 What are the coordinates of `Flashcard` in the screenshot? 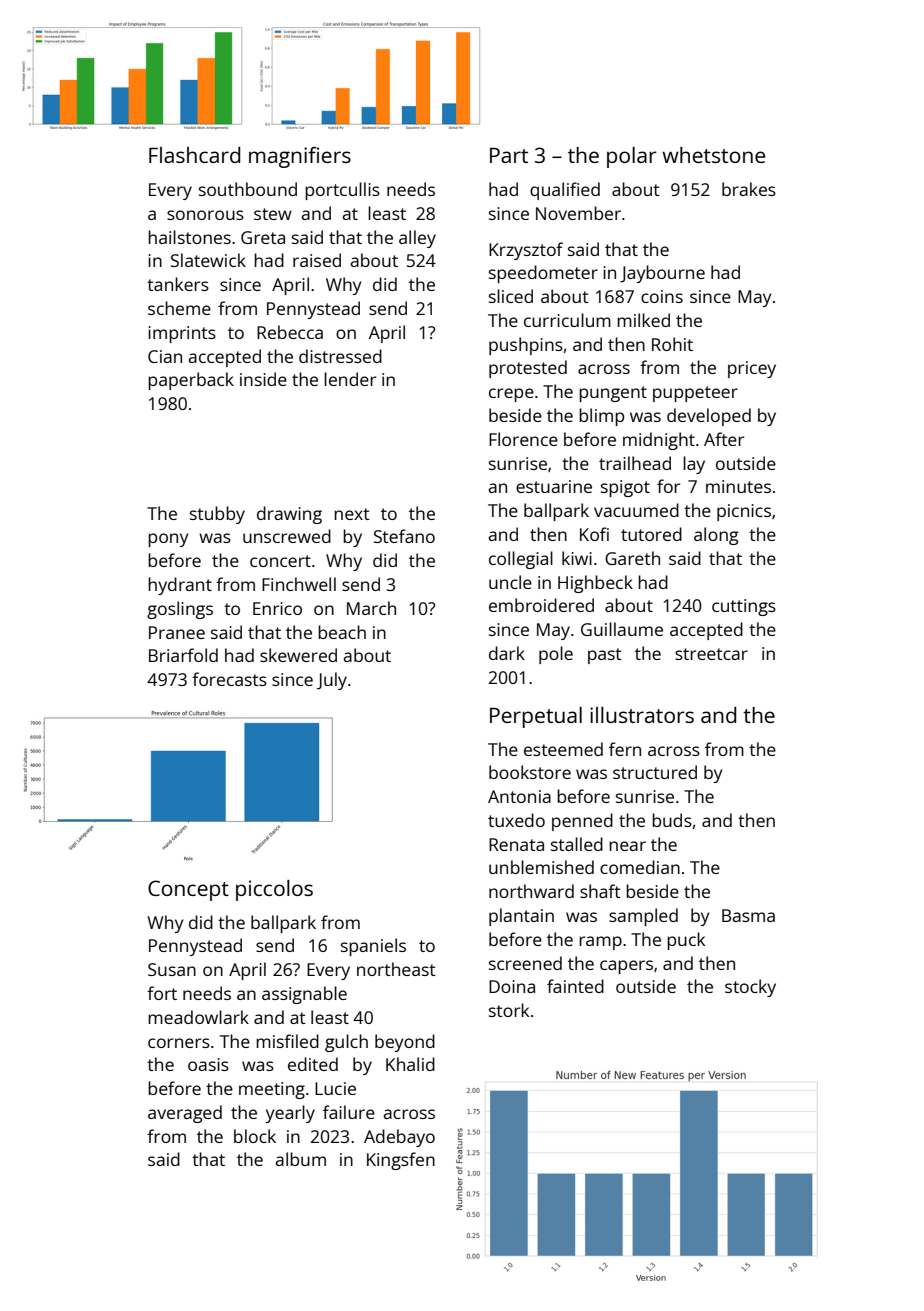 It's located at (194, 155).
